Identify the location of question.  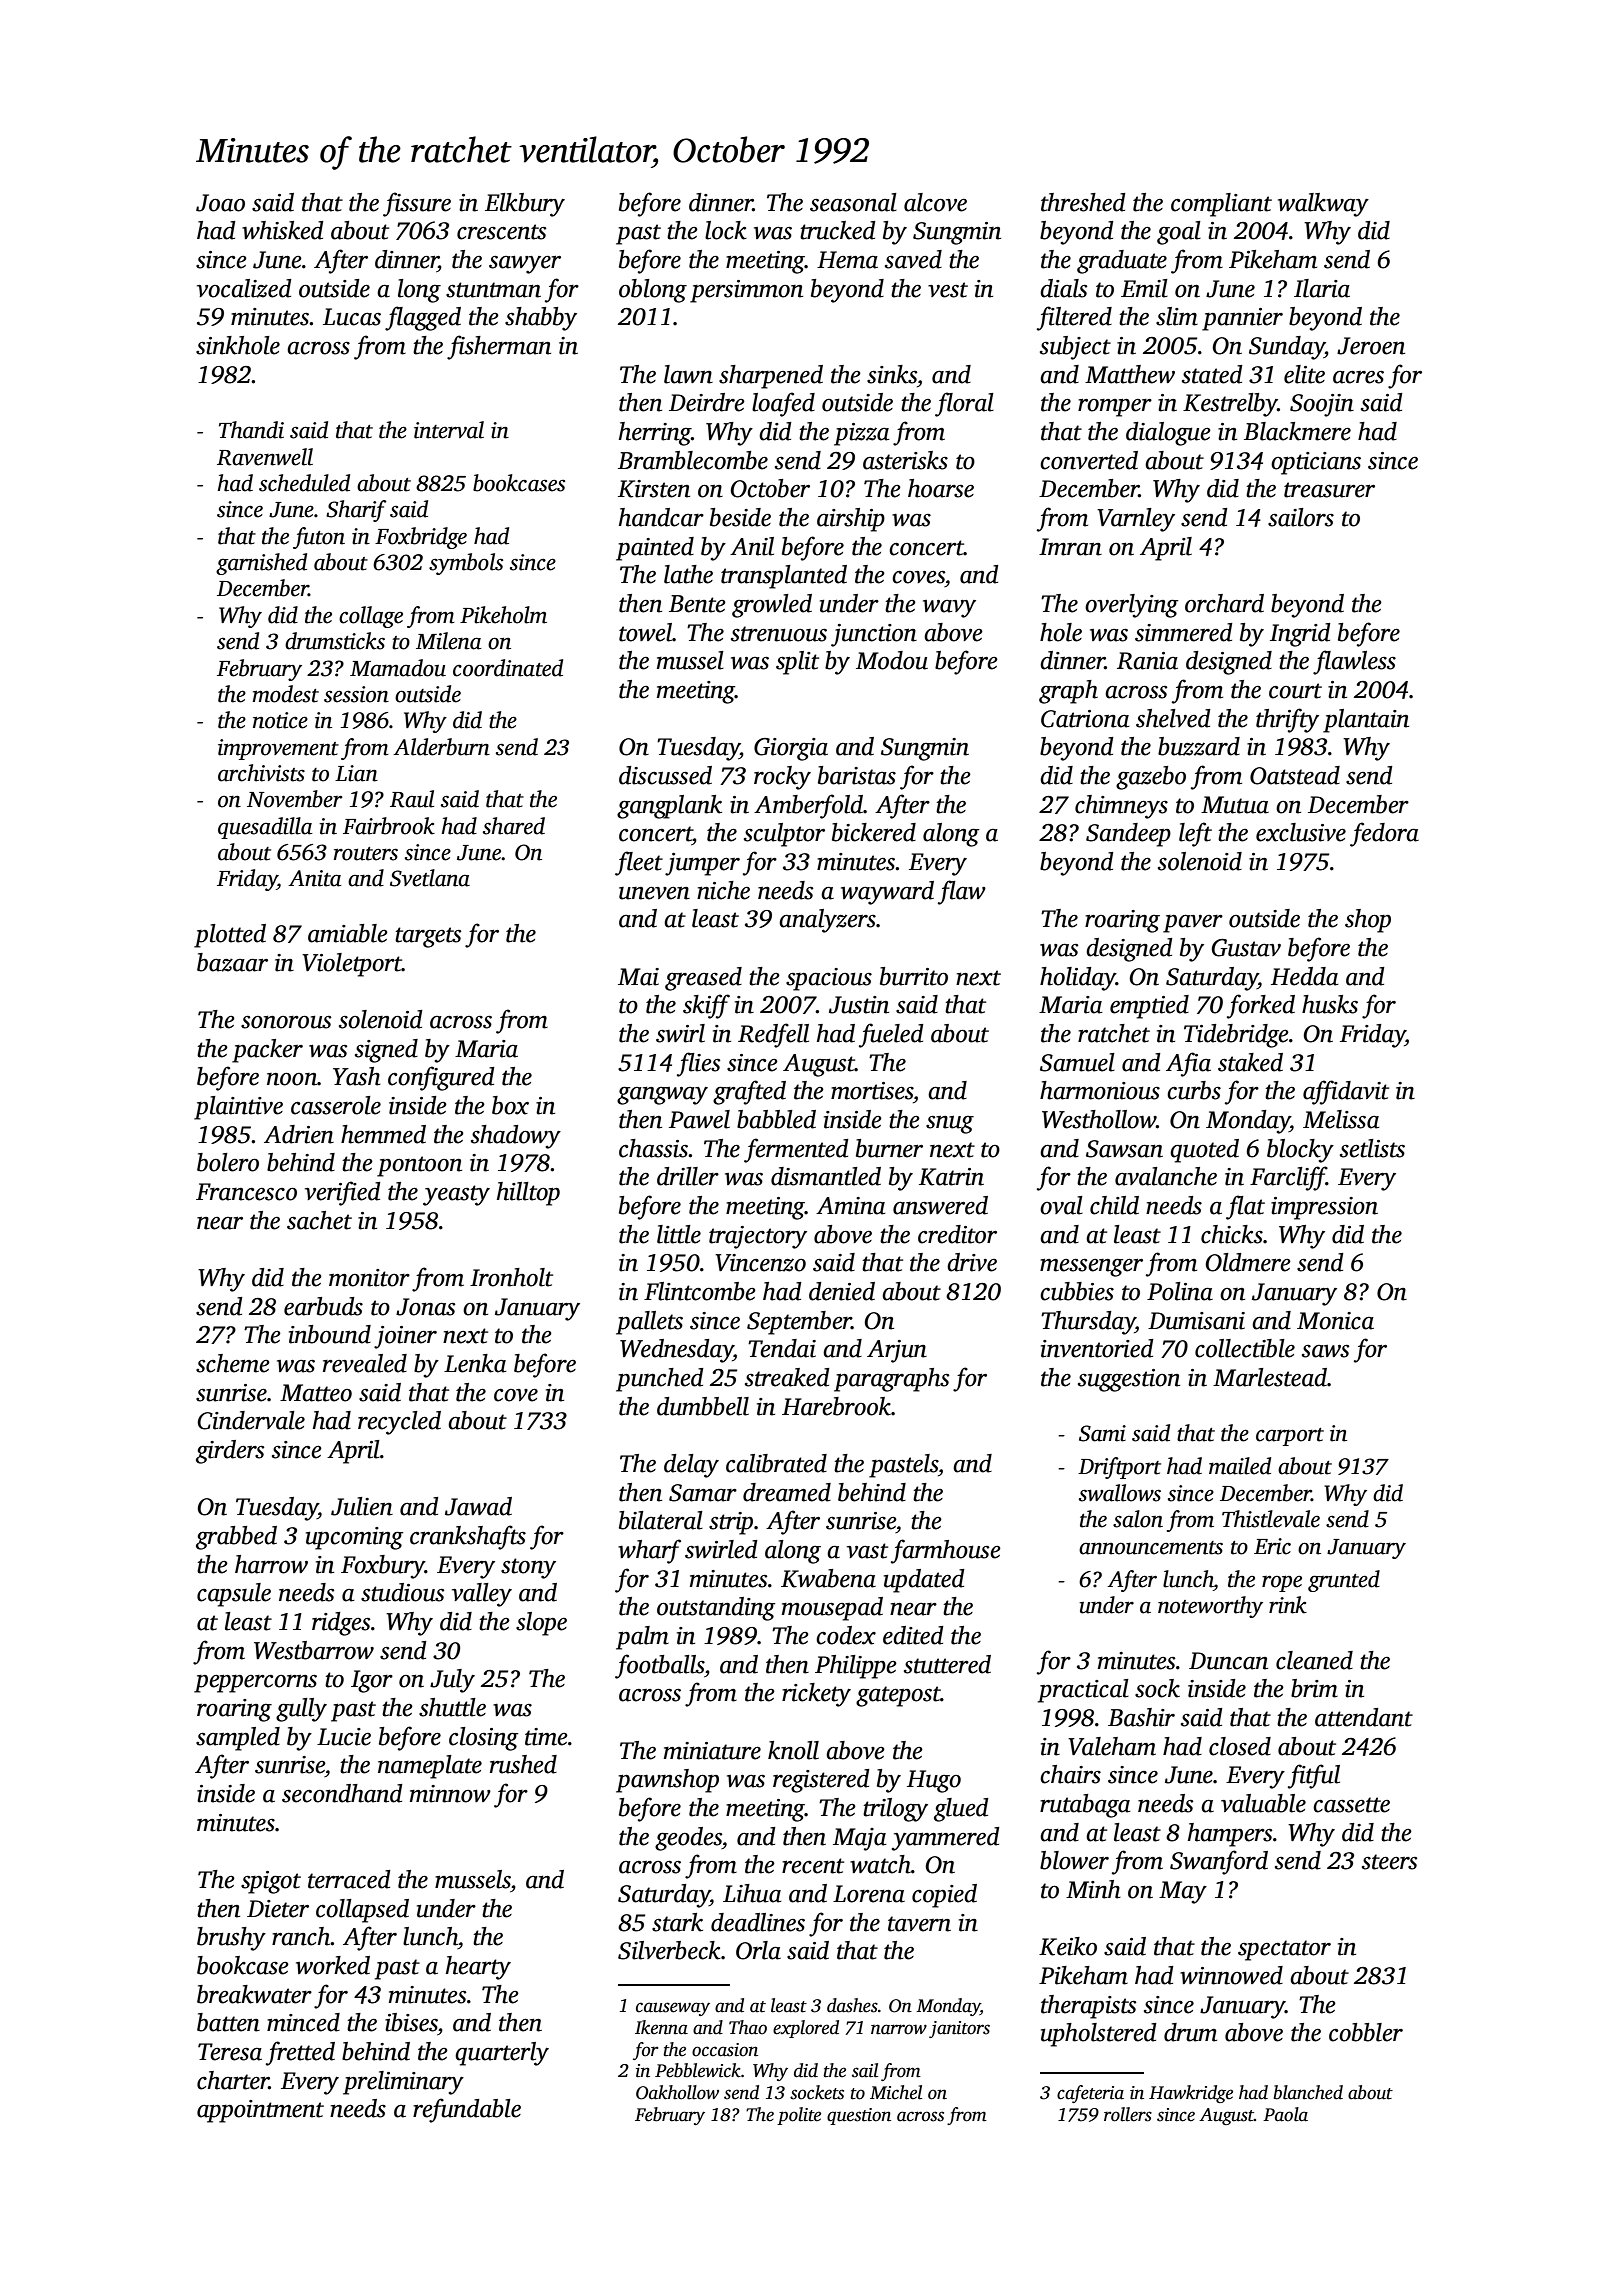
(859, 2116).
